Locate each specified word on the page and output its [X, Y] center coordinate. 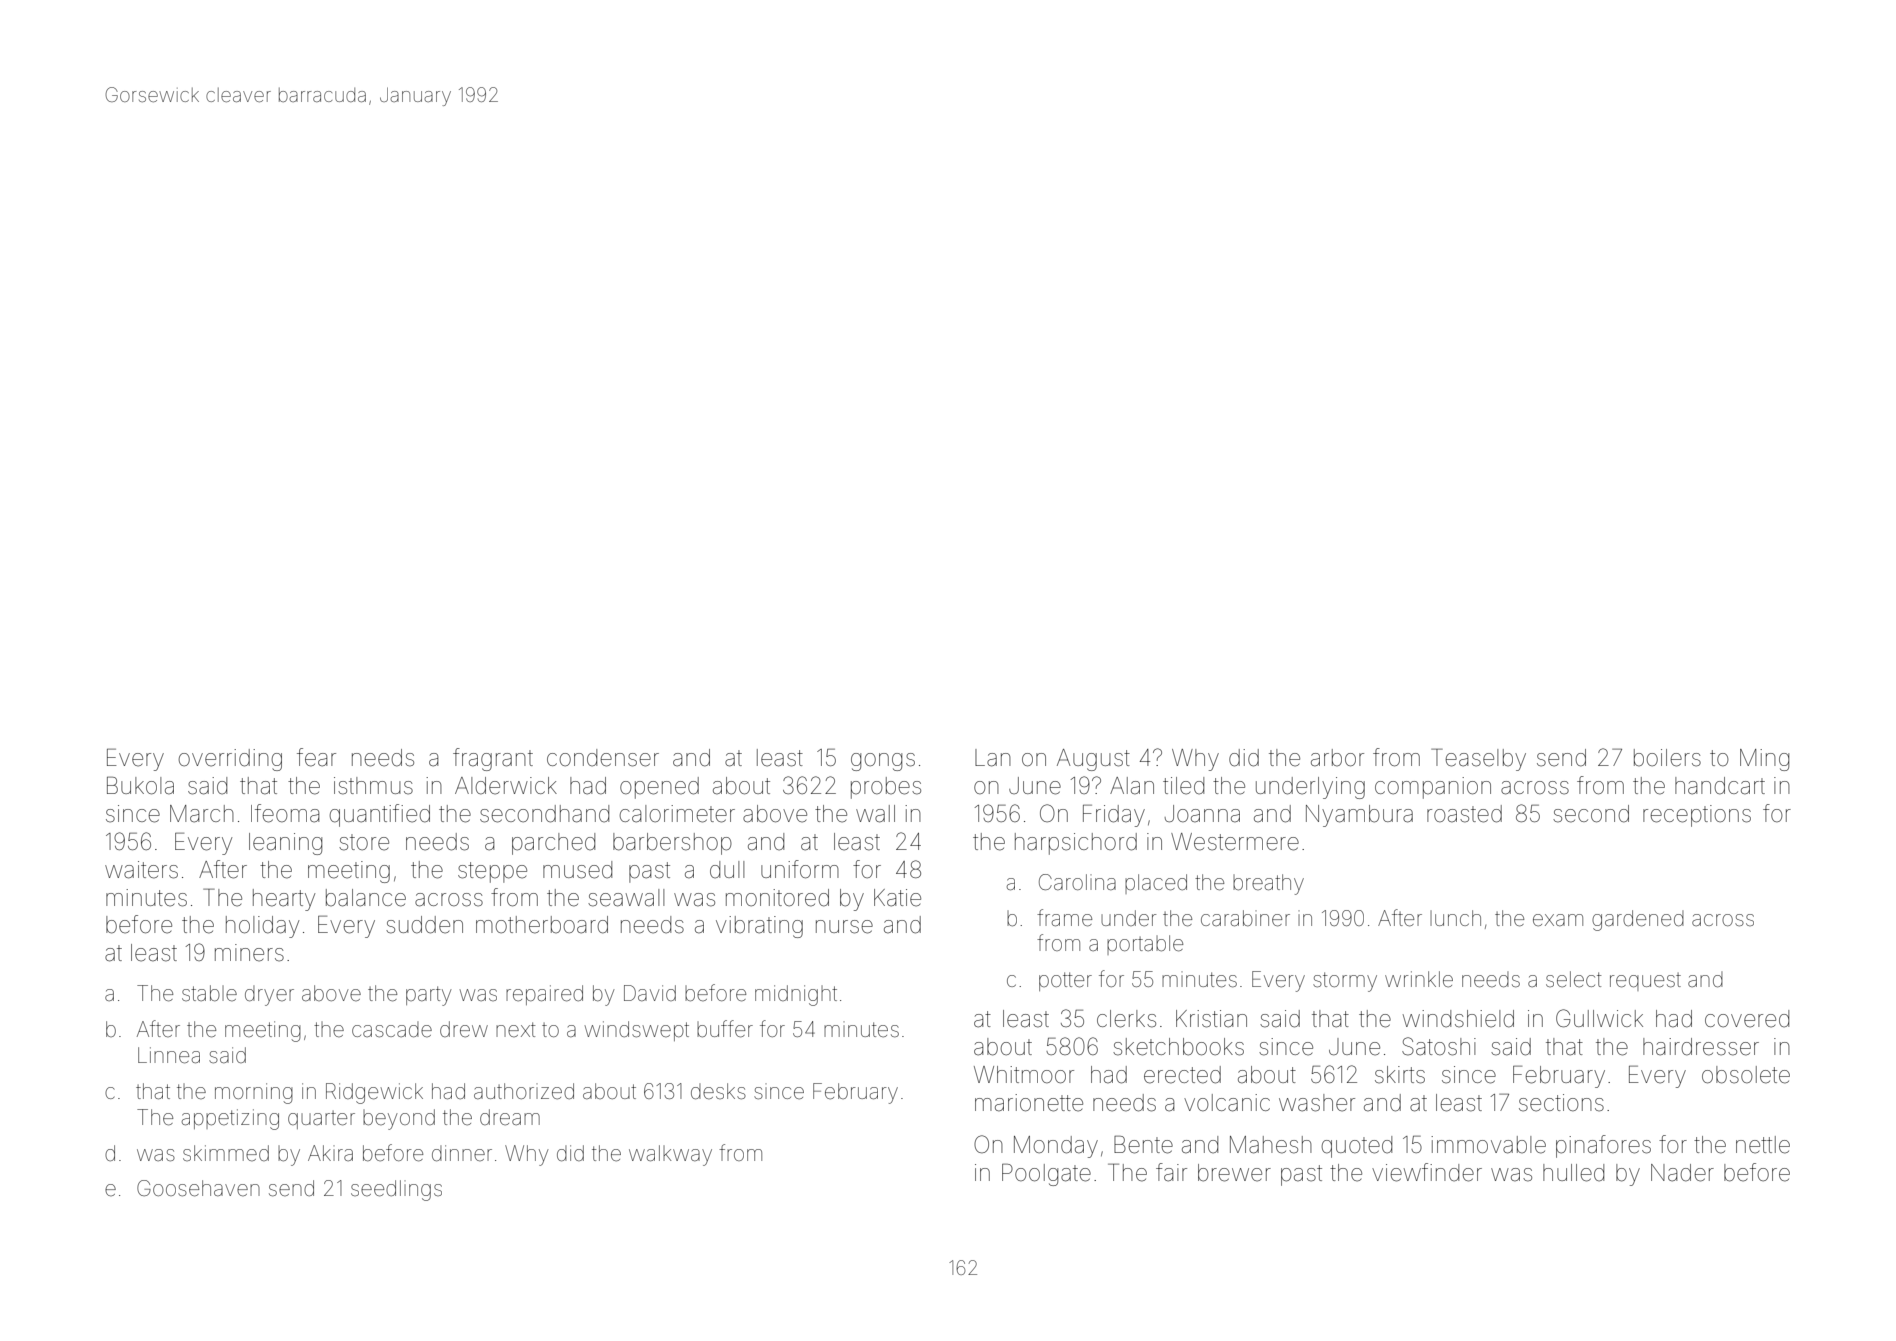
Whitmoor [1024, 1075]
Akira [330, 1153]
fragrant [493, 759]
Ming [1764, 760]
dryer [269, 996]
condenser [603, 758]
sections [1561, 1103]
